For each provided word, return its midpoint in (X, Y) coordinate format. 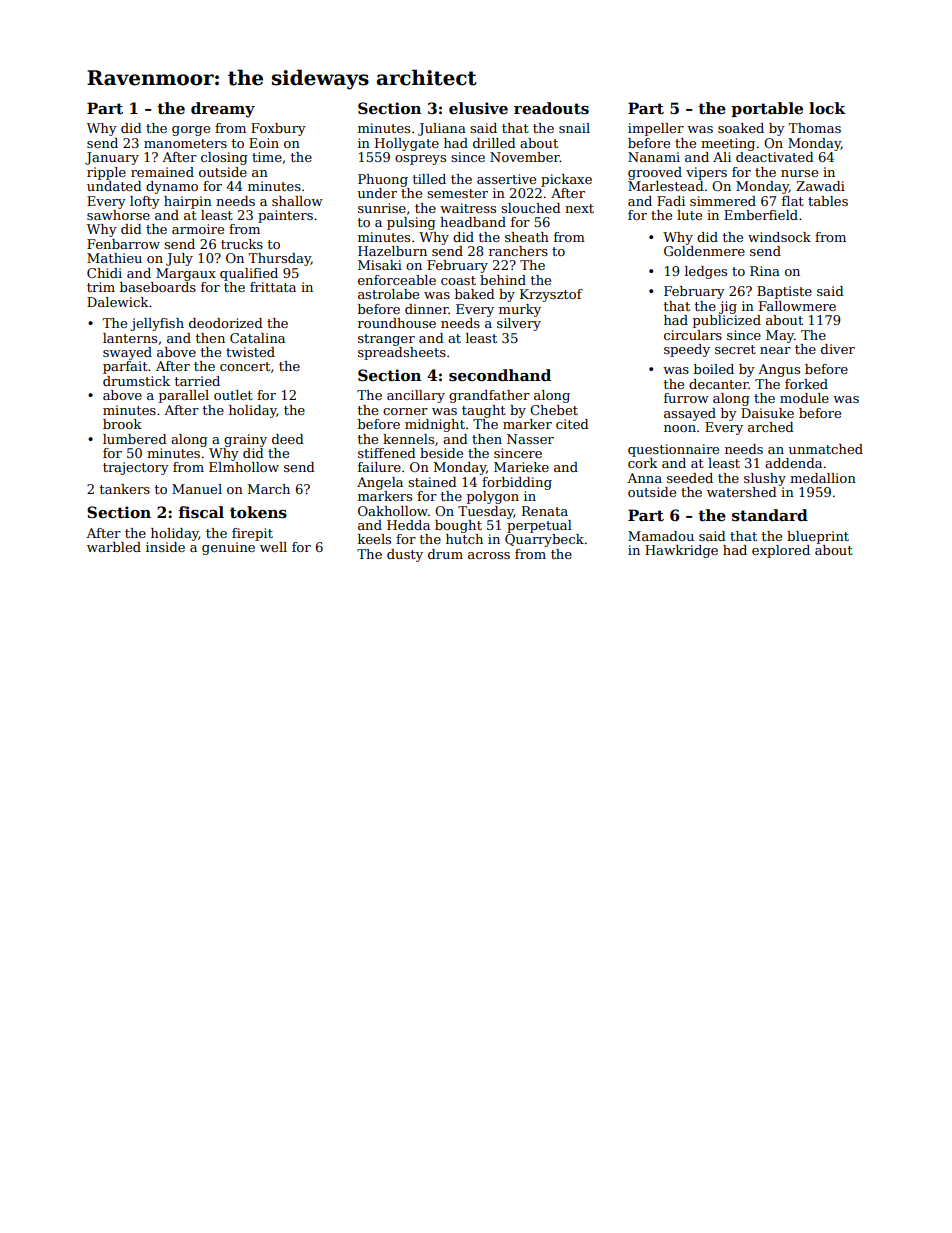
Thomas (814, 128)
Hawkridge (681, 551)
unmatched (826, 449)
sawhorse (118, 215)
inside (165, 547)
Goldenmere (704, 251)
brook (122, 424)
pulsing (411, 223)
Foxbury (278, 129)
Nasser (530, 439)
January (112, 158)
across (489, 555)
